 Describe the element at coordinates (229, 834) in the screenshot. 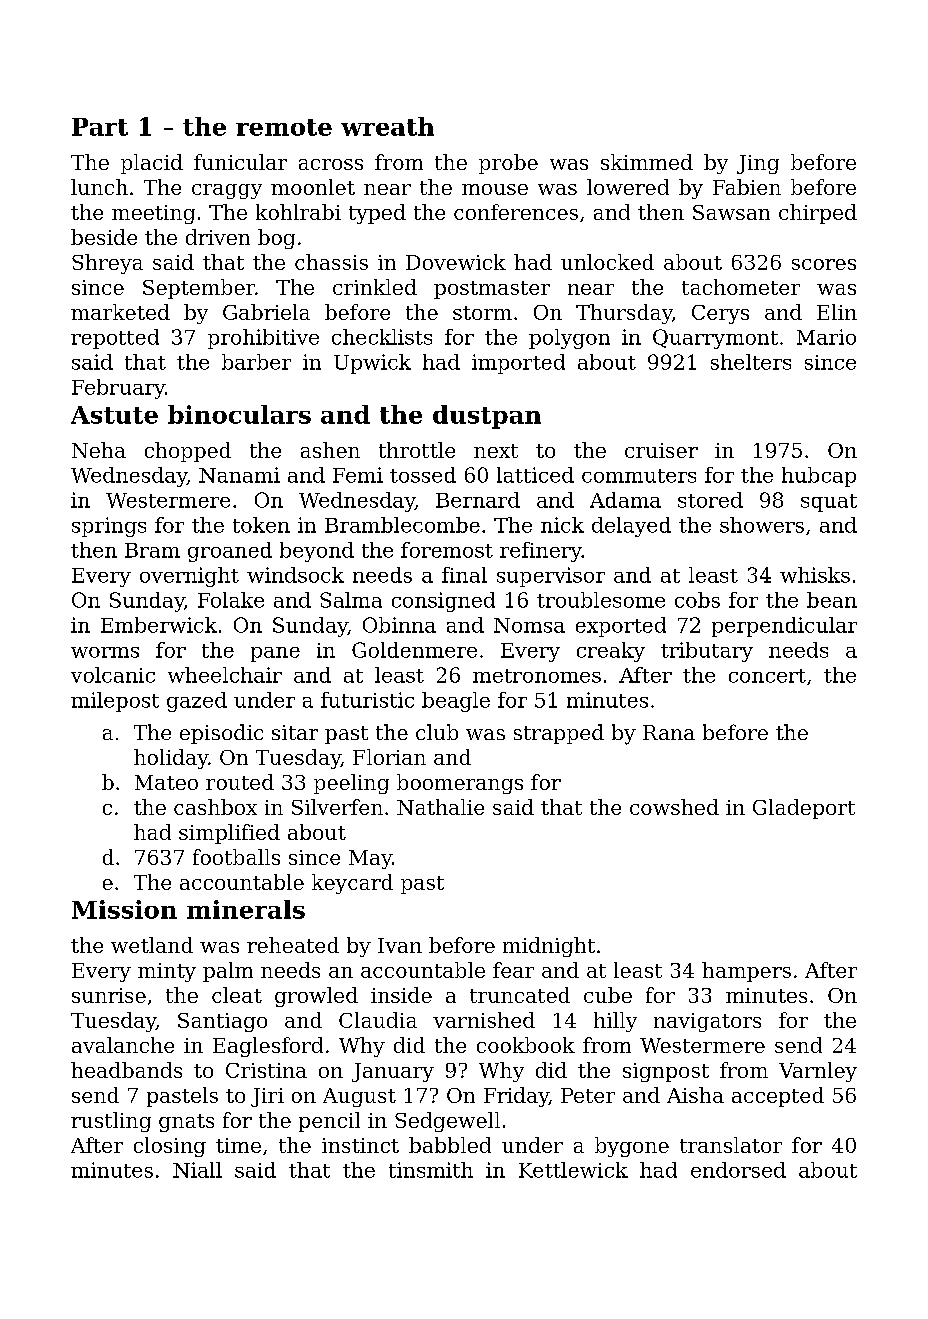

I see `simplified` at that location.
